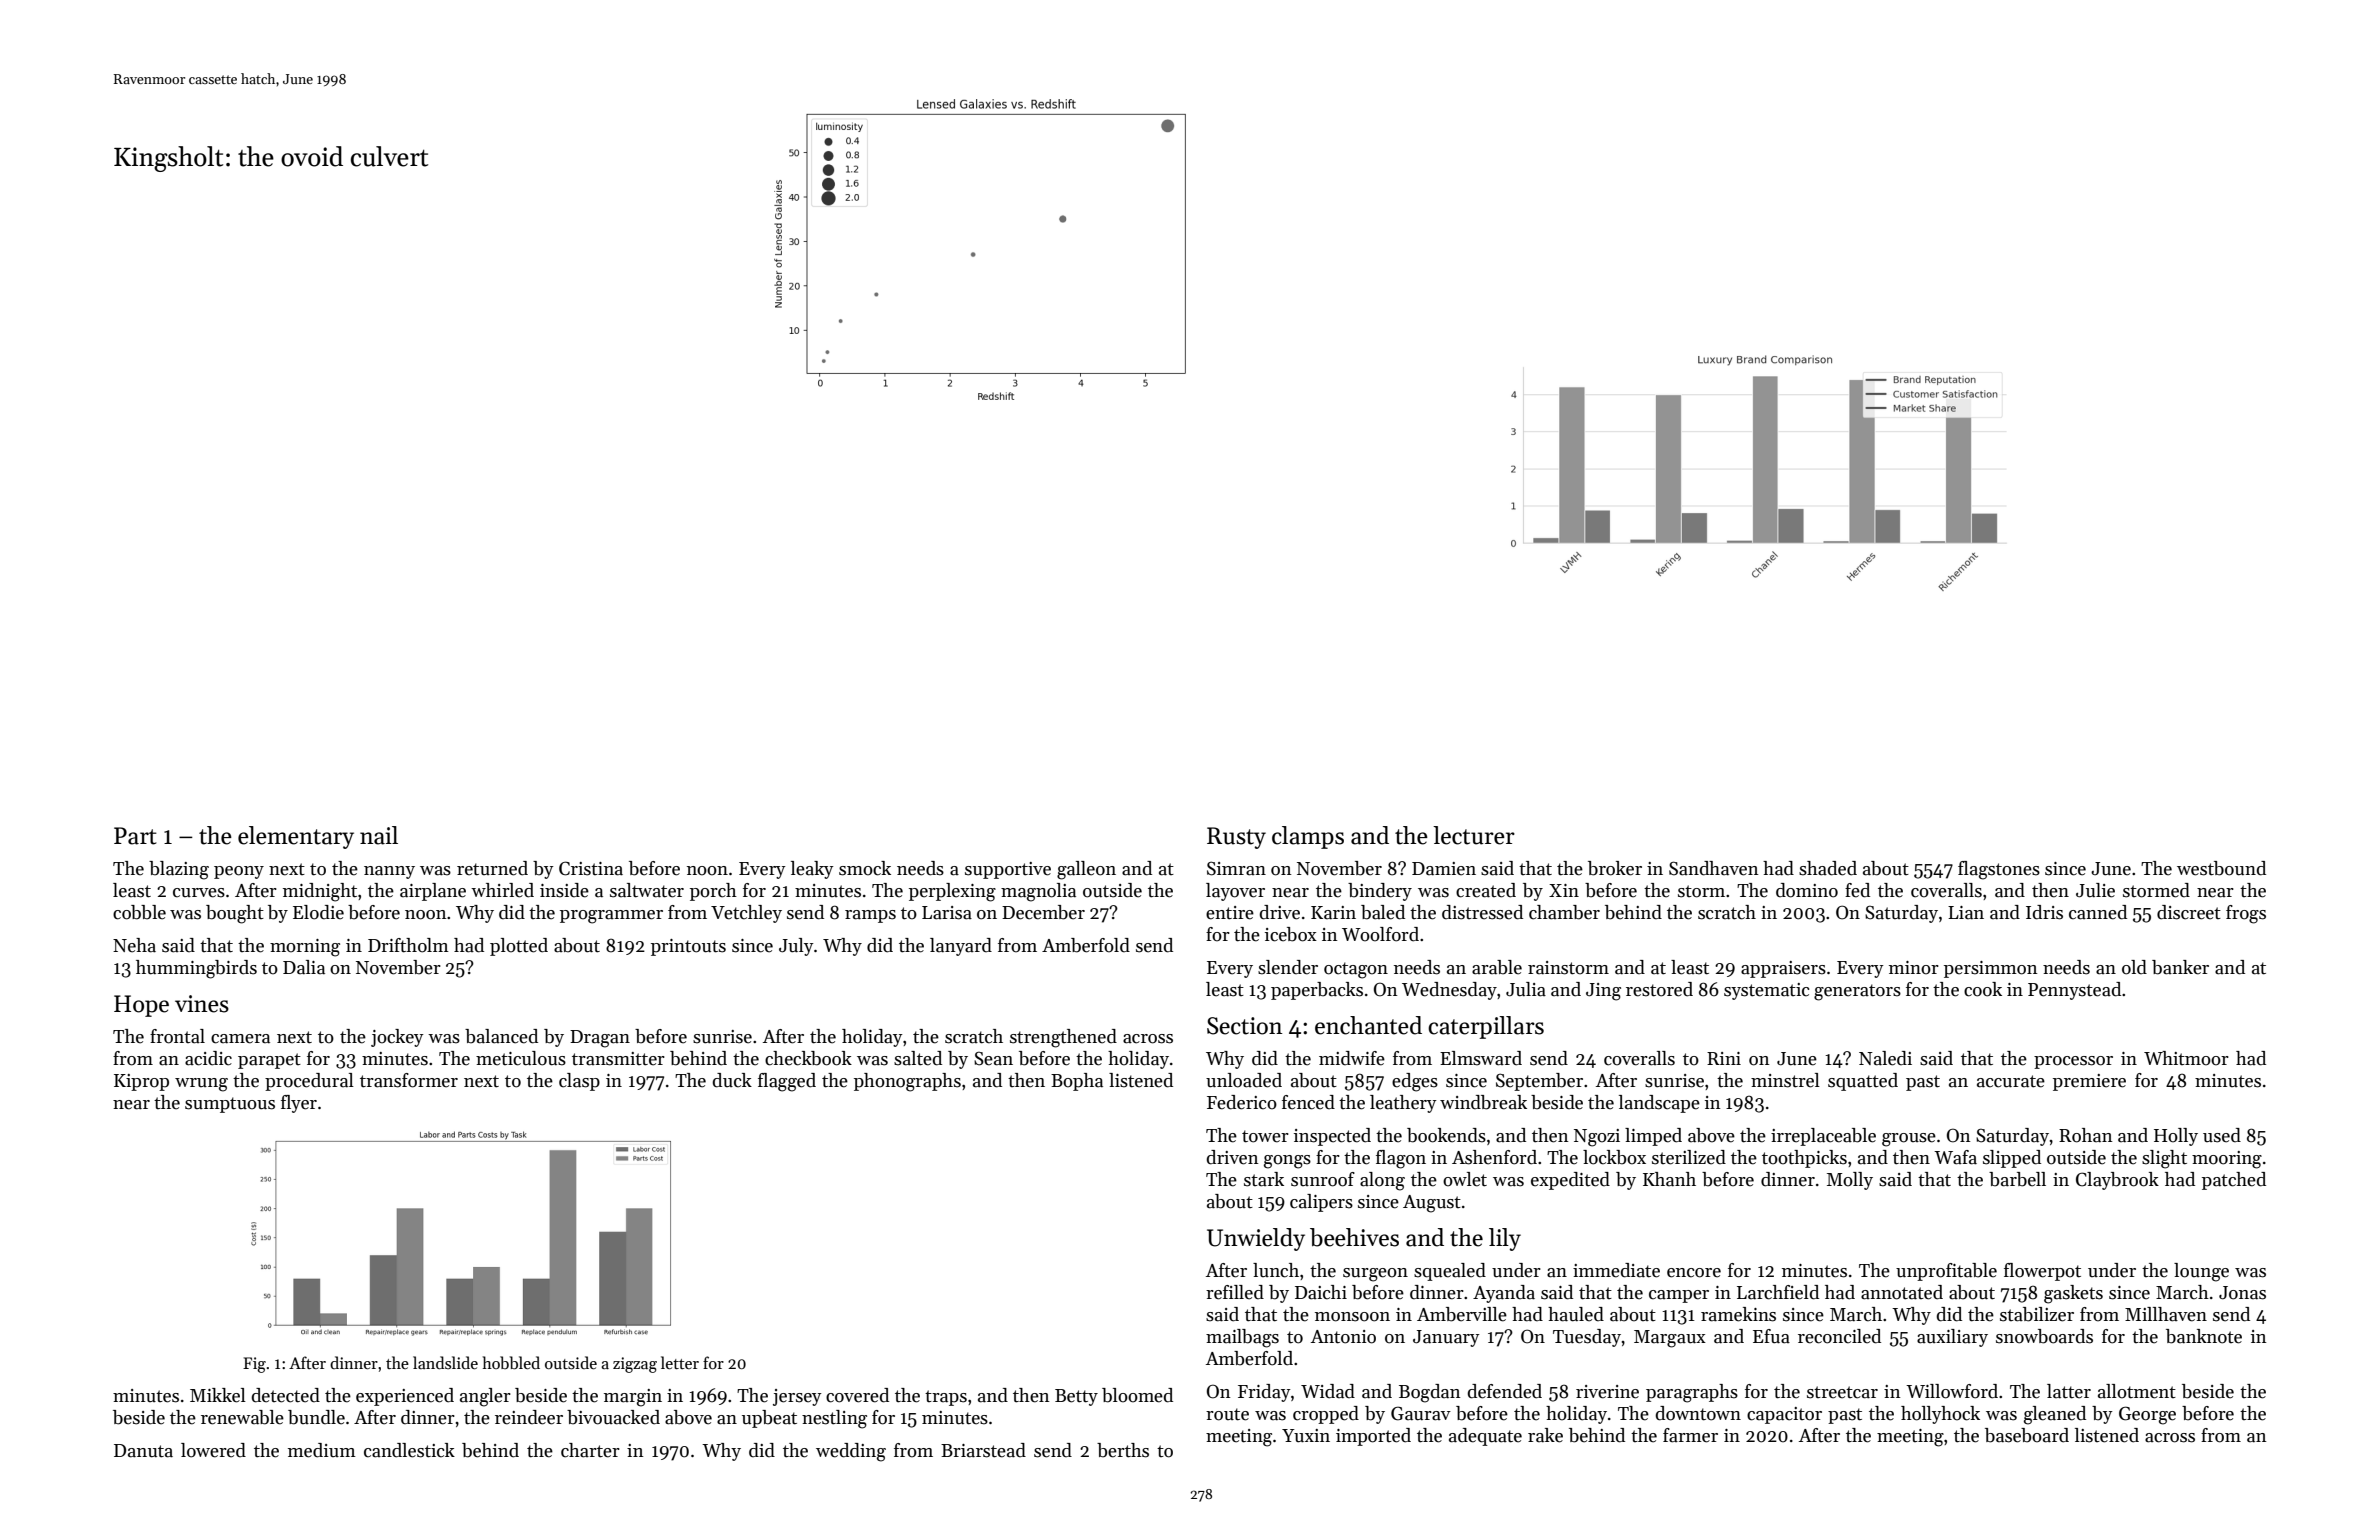  What do you see at coordinates (2221, 868) in the page?
I see `westbound` at bounding box center [2221, 868].
